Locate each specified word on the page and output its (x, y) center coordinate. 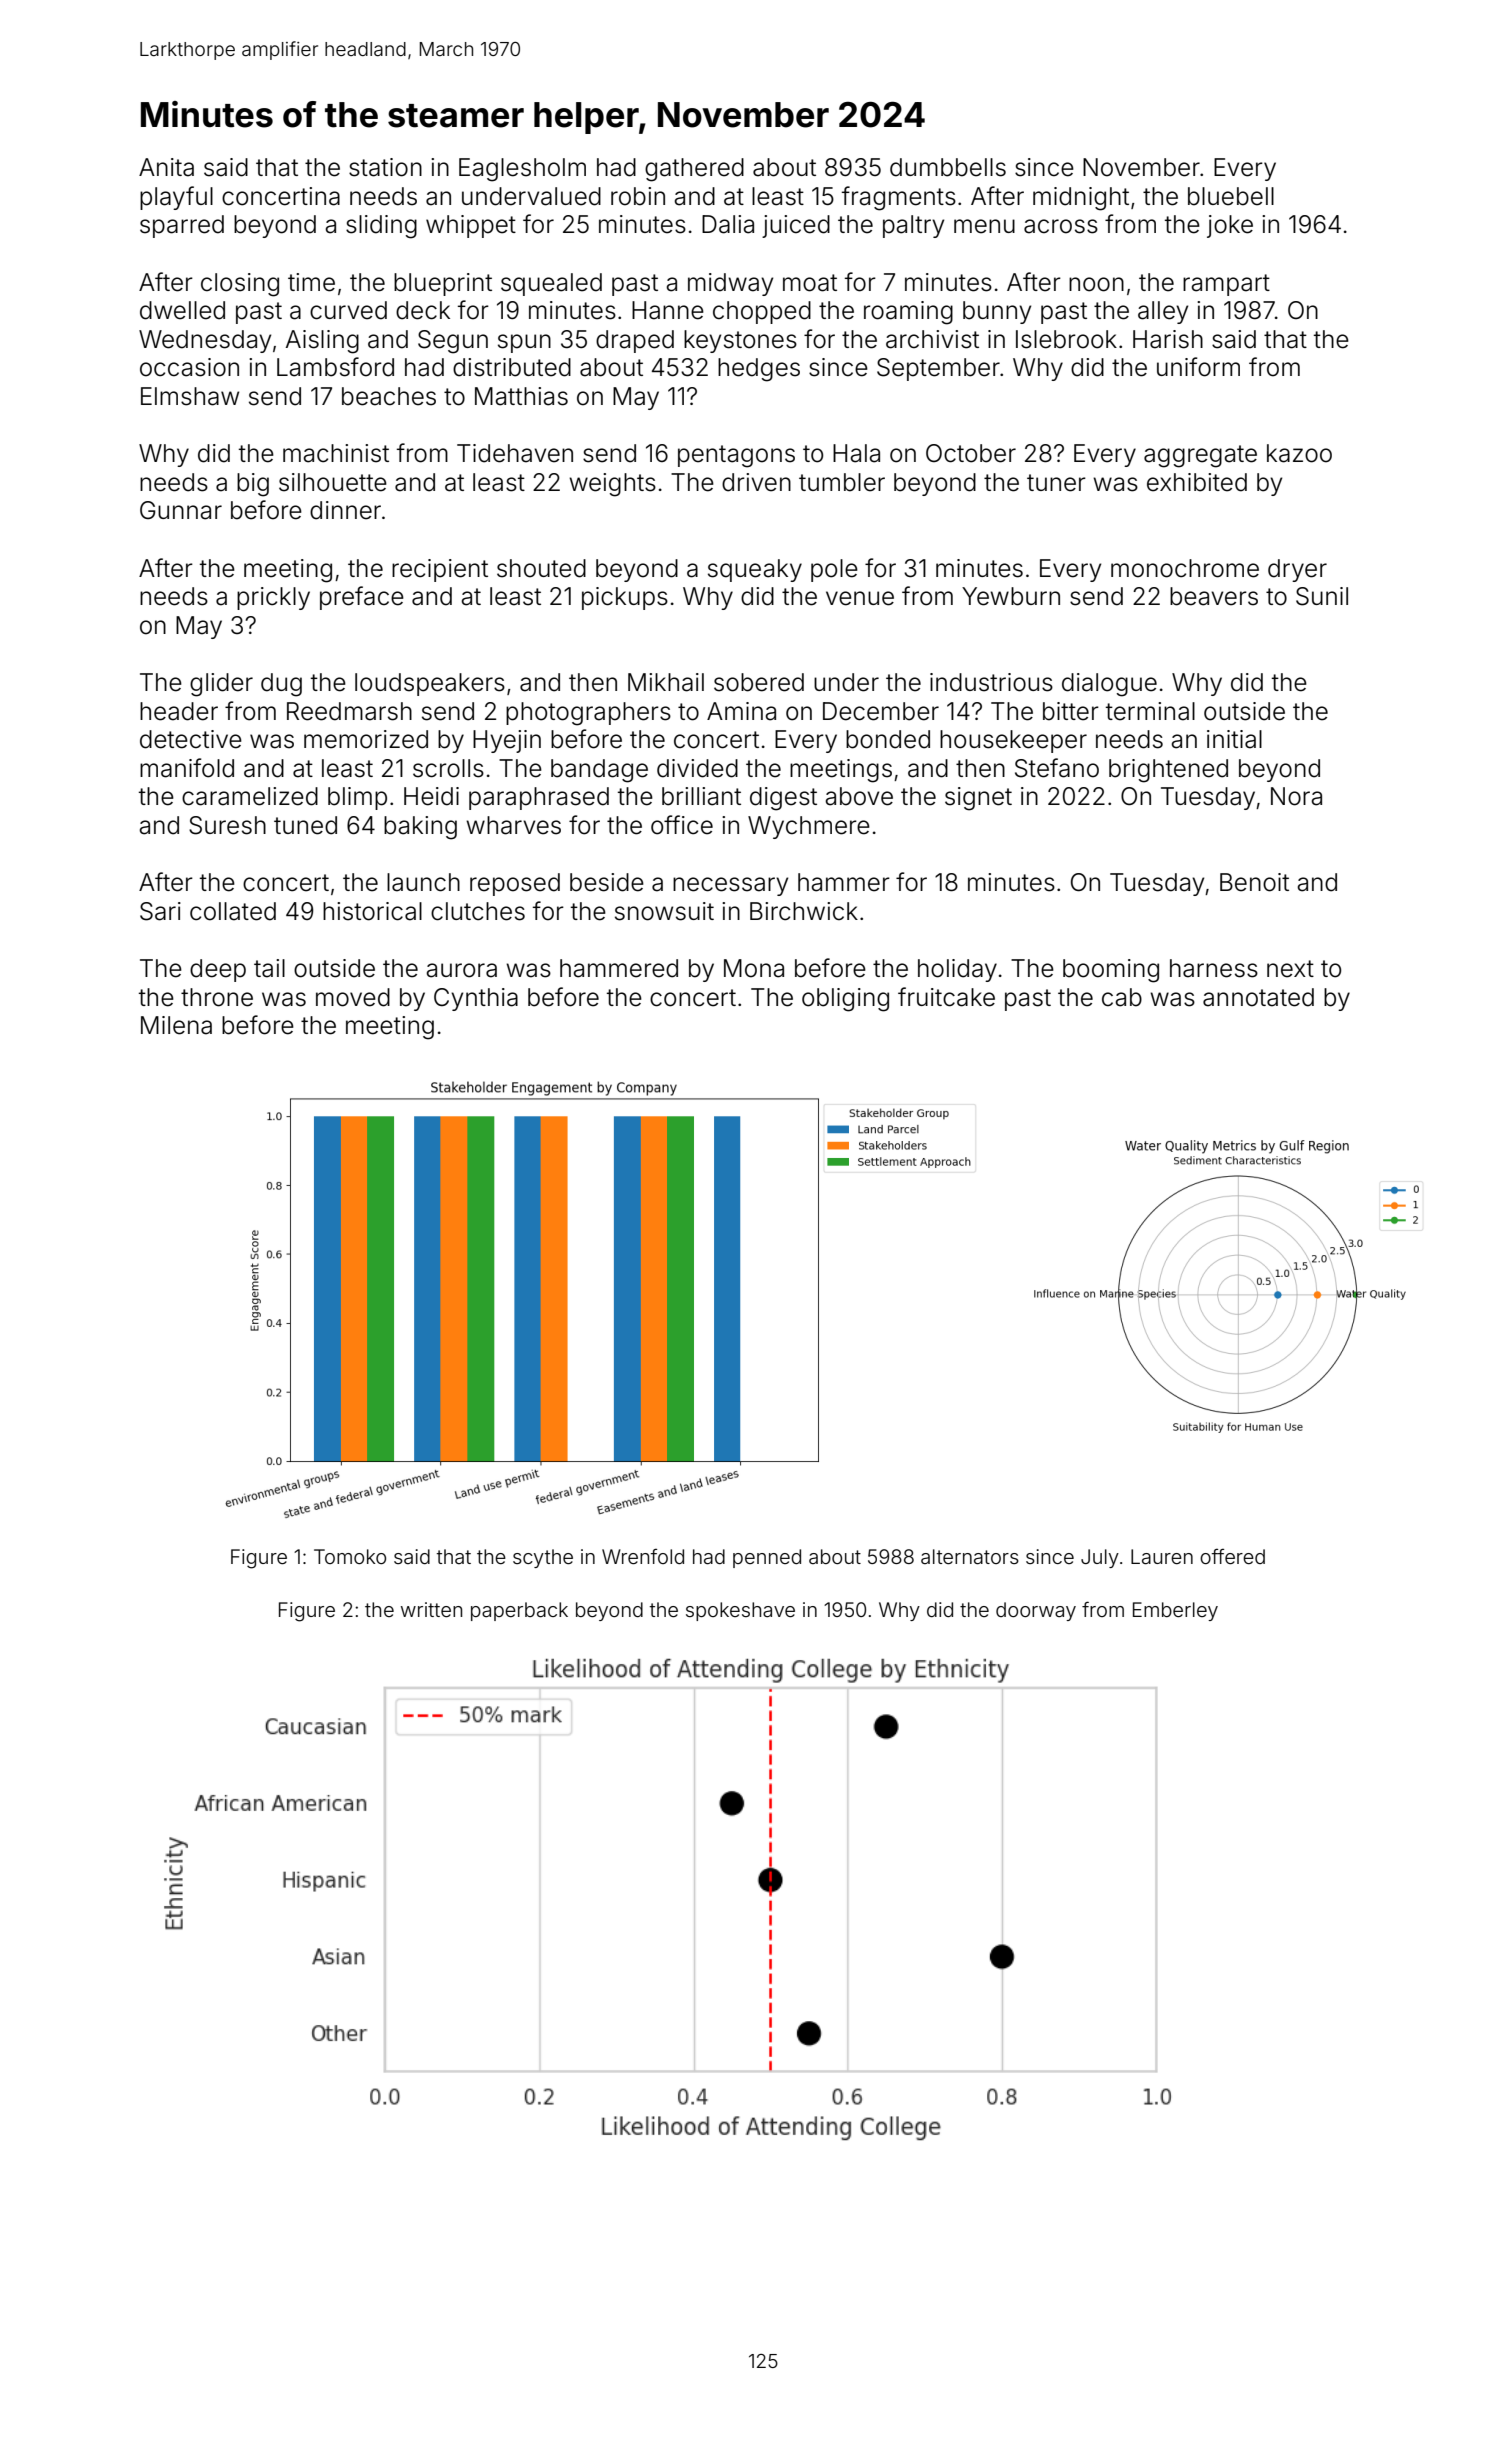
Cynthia (476, 999)
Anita (166, 167)
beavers (1214, 596)
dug (281, 685)
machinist (336, 453)
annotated (1258, 997)
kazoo (1299, 453)
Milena (176, 1025)
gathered (694, 170)
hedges (759, 370)
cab (1122, 997)
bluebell (1231, 196)
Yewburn (1011, 596)
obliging (845, 1000)
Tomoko (350, 1556)
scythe (543, 1558)
